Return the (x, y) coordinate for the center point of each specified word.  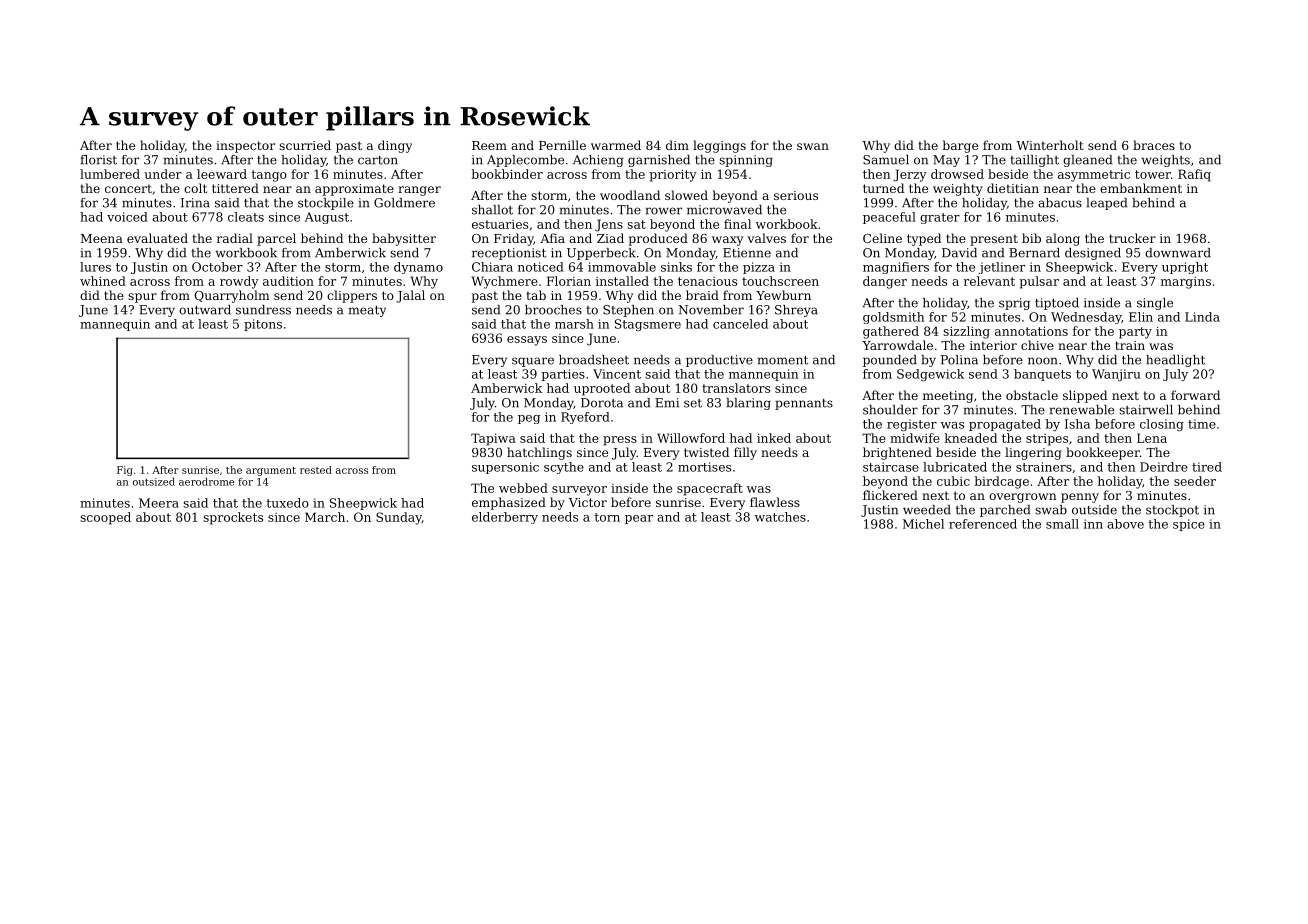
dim (677, 145)
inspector (245, 147)
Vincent (617, 374)
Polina (959, 360)
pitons (263, 325)
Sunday (399, 518)
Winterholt (1050, 145)
